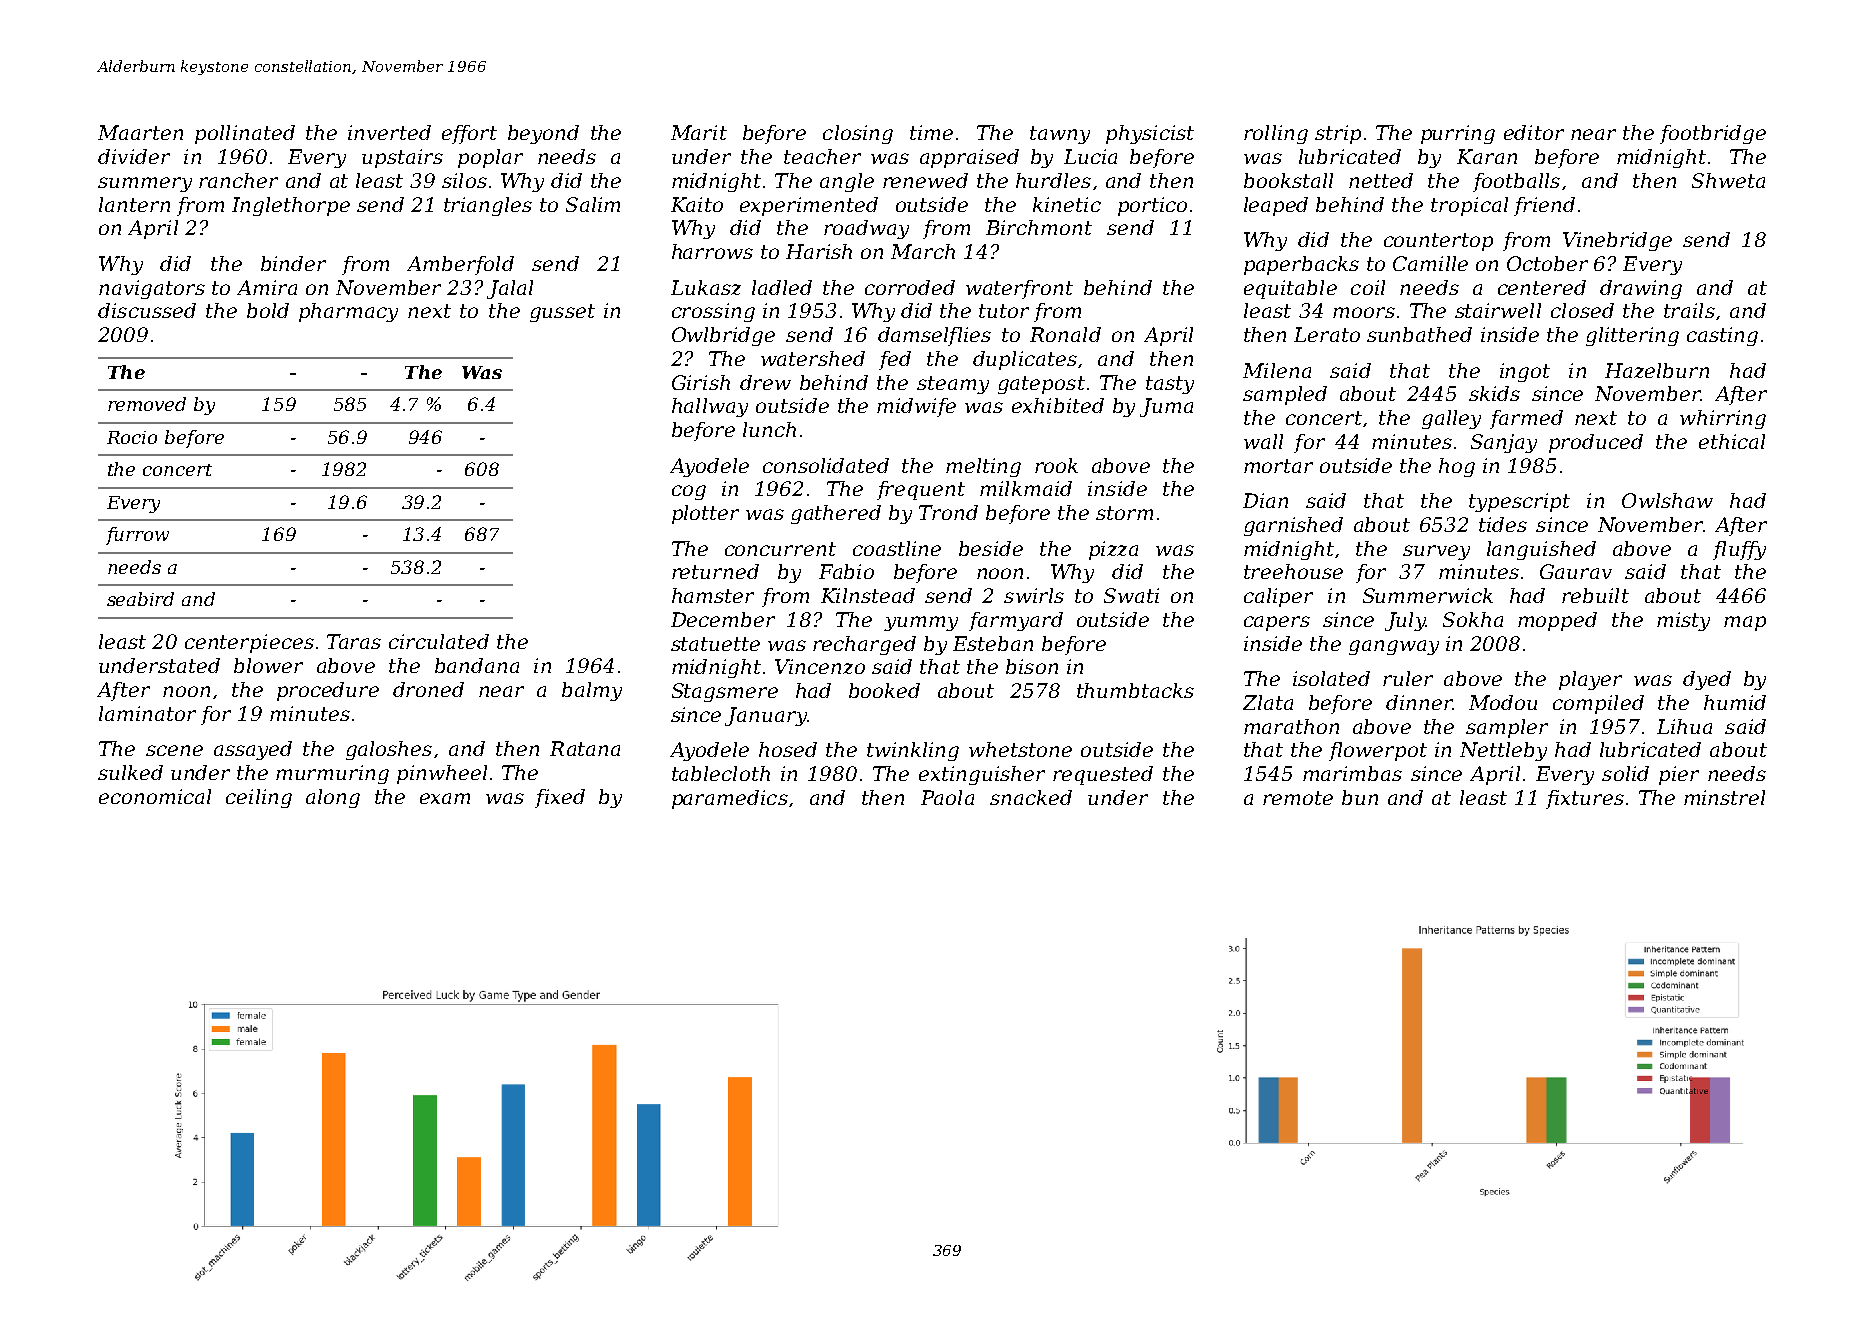 This page has height=1319, width=1865. I want to click on footballs, so click(1516, 182).
